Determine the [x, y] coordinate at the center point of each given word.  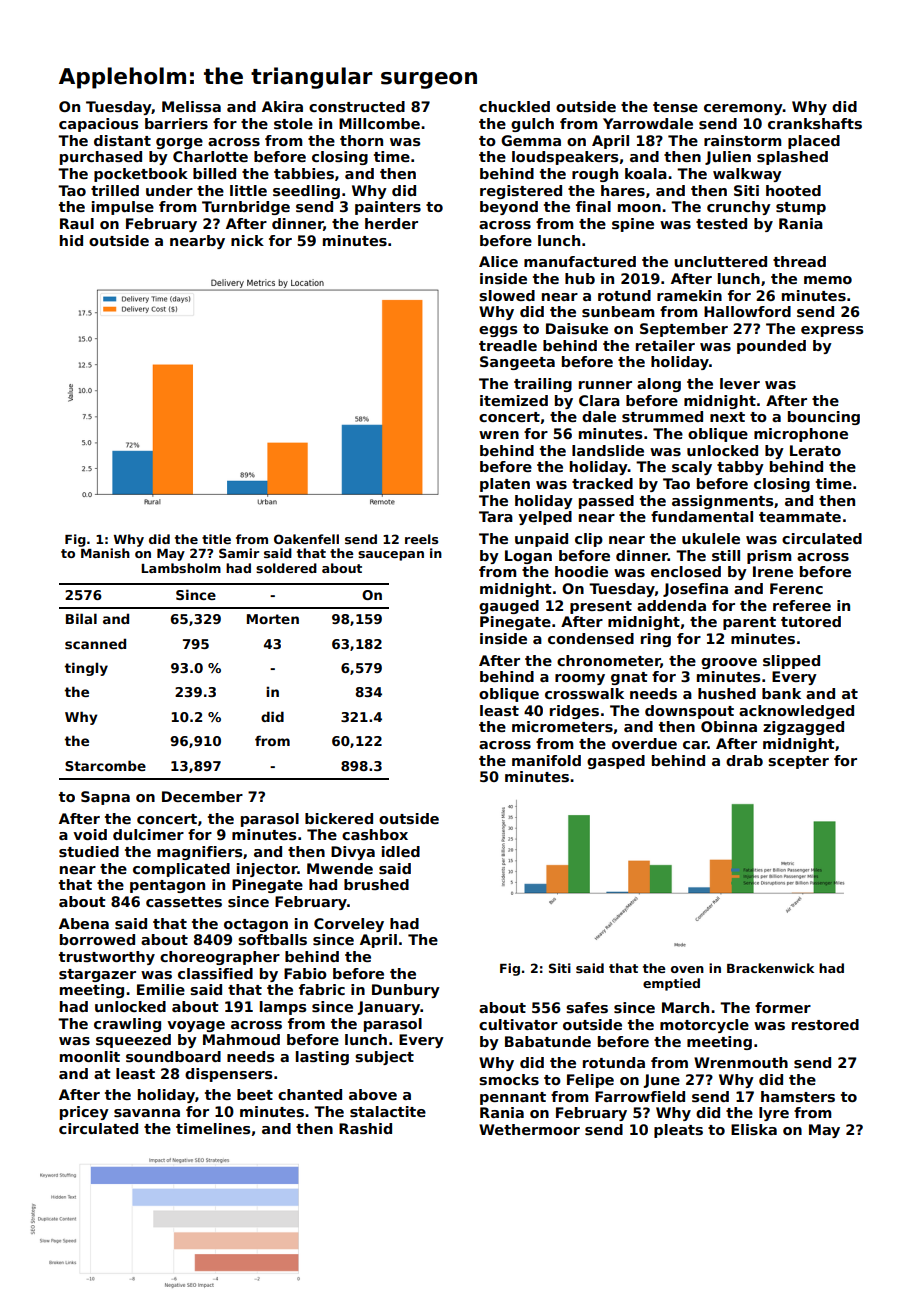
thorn [361, 140]
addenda [671, 605]
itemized [514, 400]
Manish [105, 553]
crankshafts [815, 123]
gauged [509, 607]
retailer [665, 345]
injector [267, 870]
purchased [101, 158]
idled [401, 851]
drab [744, 760]
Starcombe [105, 765]
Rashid [365, 1128]
